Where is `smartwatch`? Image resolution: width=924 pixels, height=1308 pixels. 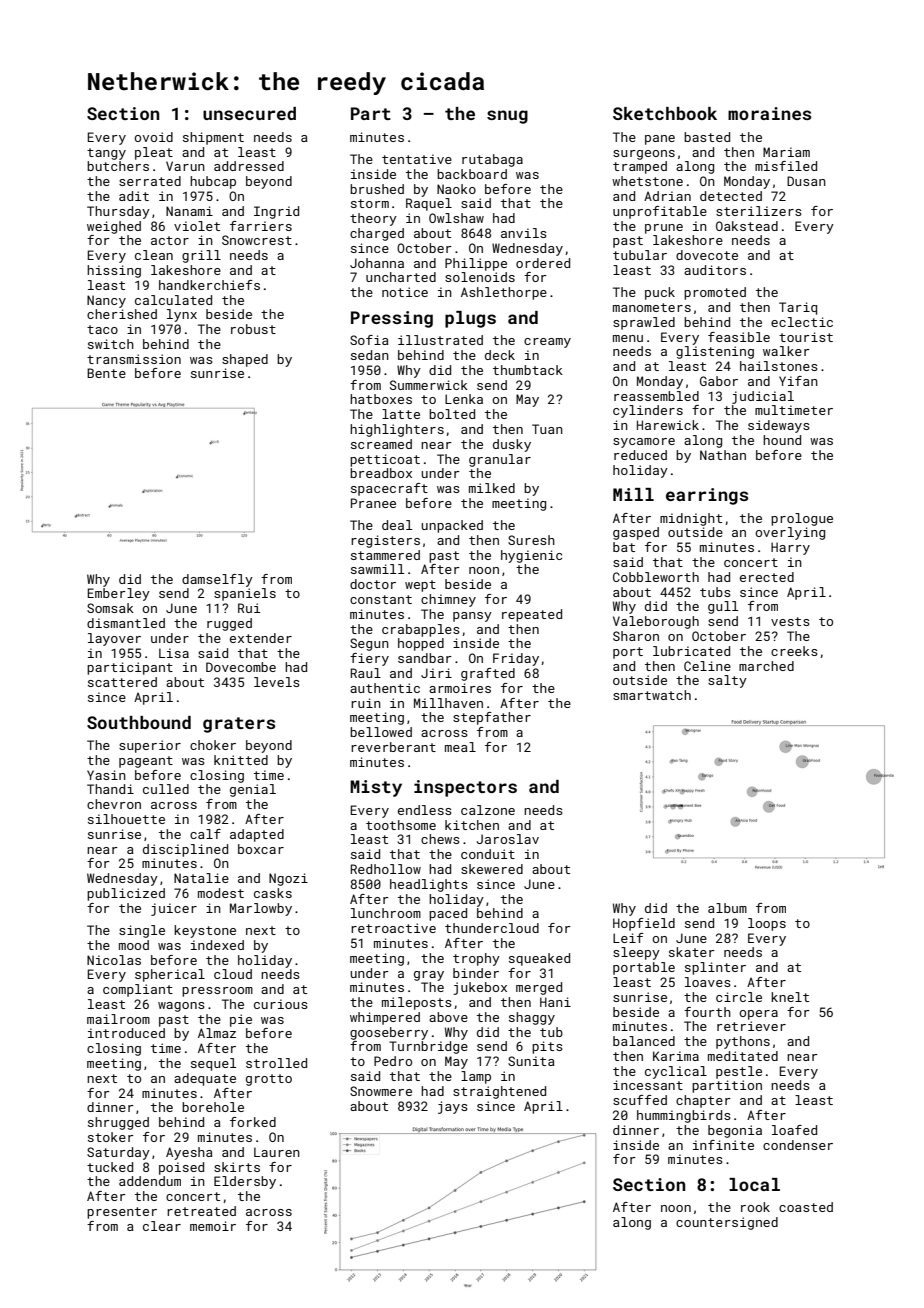 smartwatch is located at coordinates (652, 695).
